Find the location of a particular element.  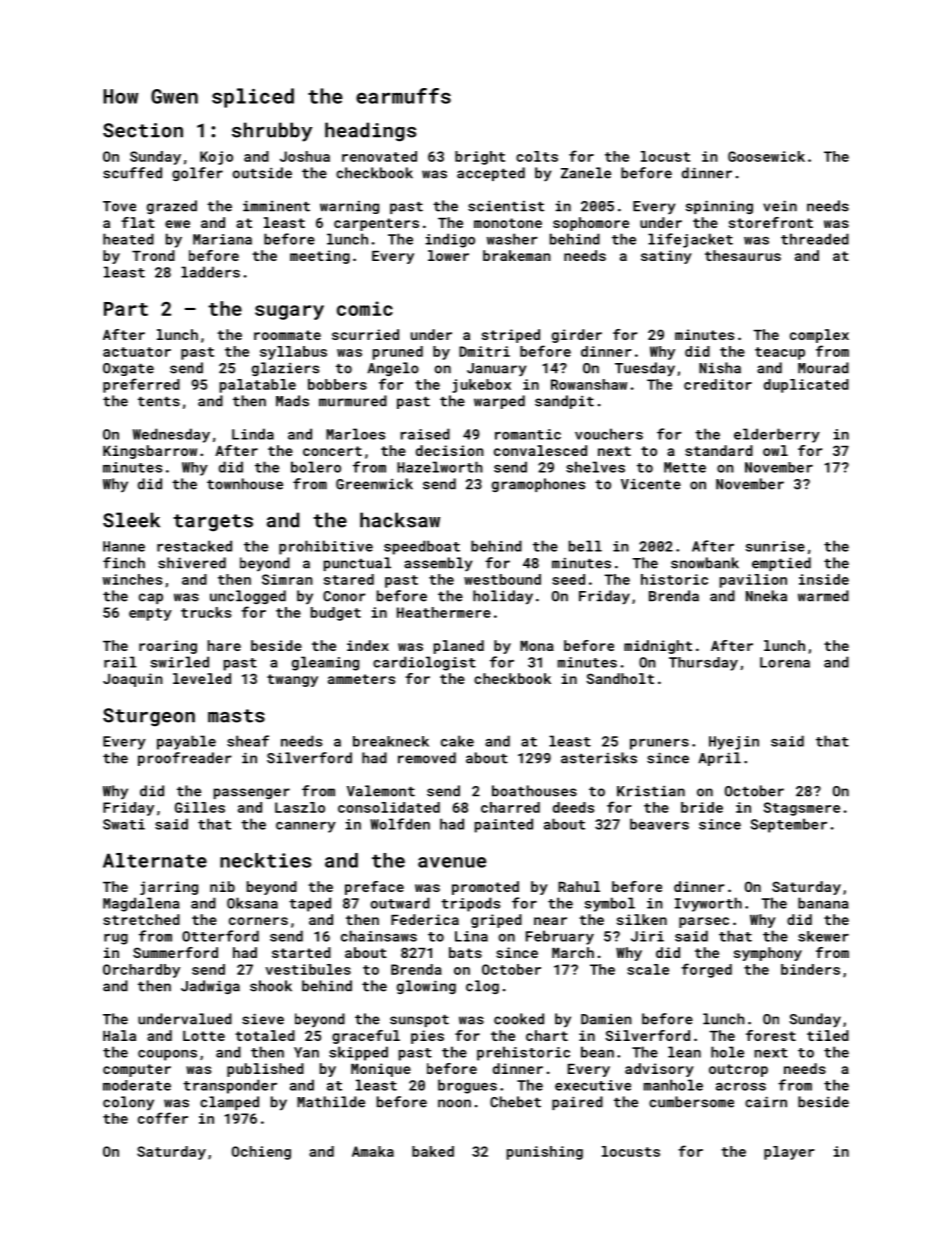

snowbank is located at coordinates (705, 563).
